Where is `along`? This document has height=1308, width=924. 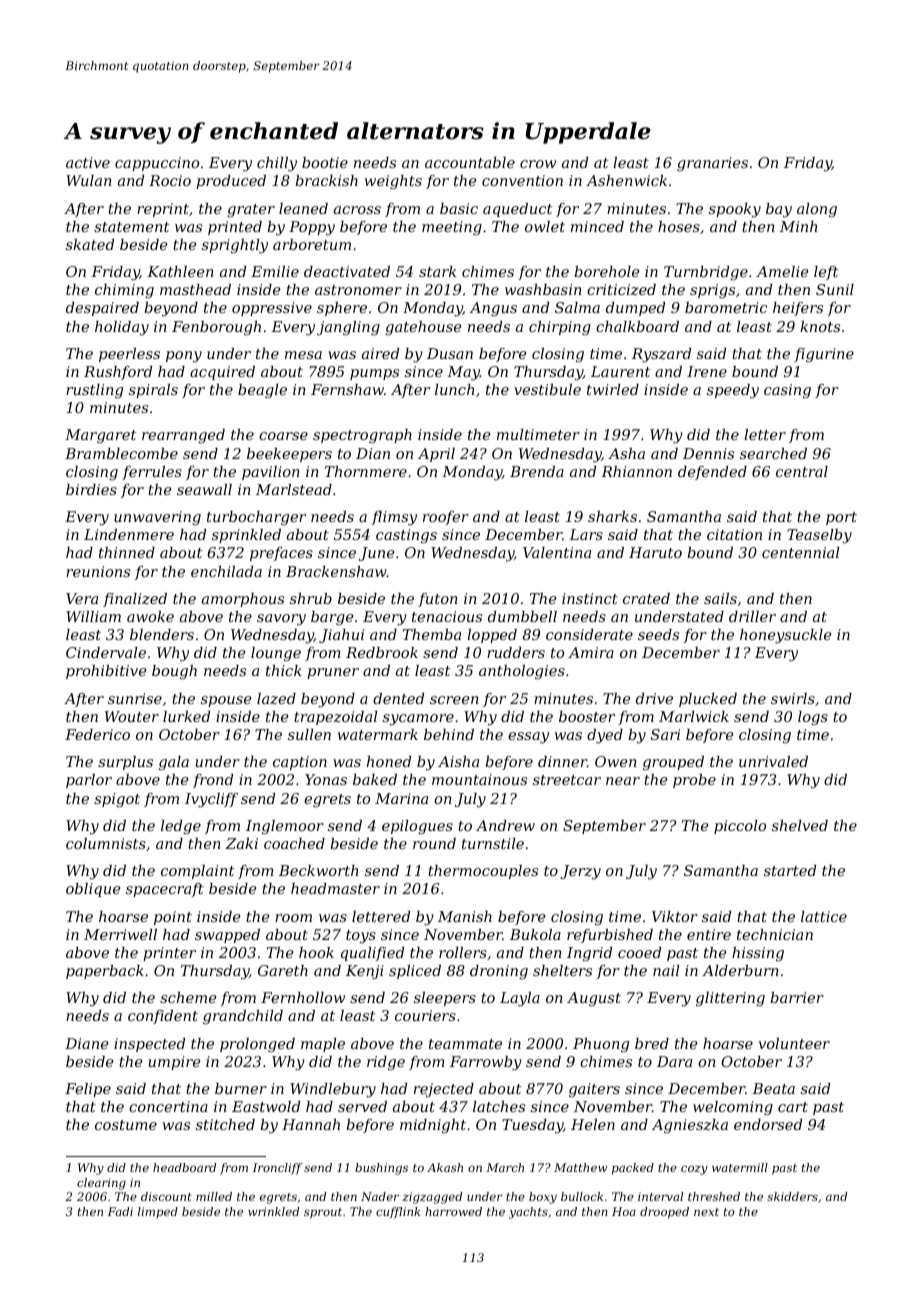
along is located at coordinates (817, 210).
